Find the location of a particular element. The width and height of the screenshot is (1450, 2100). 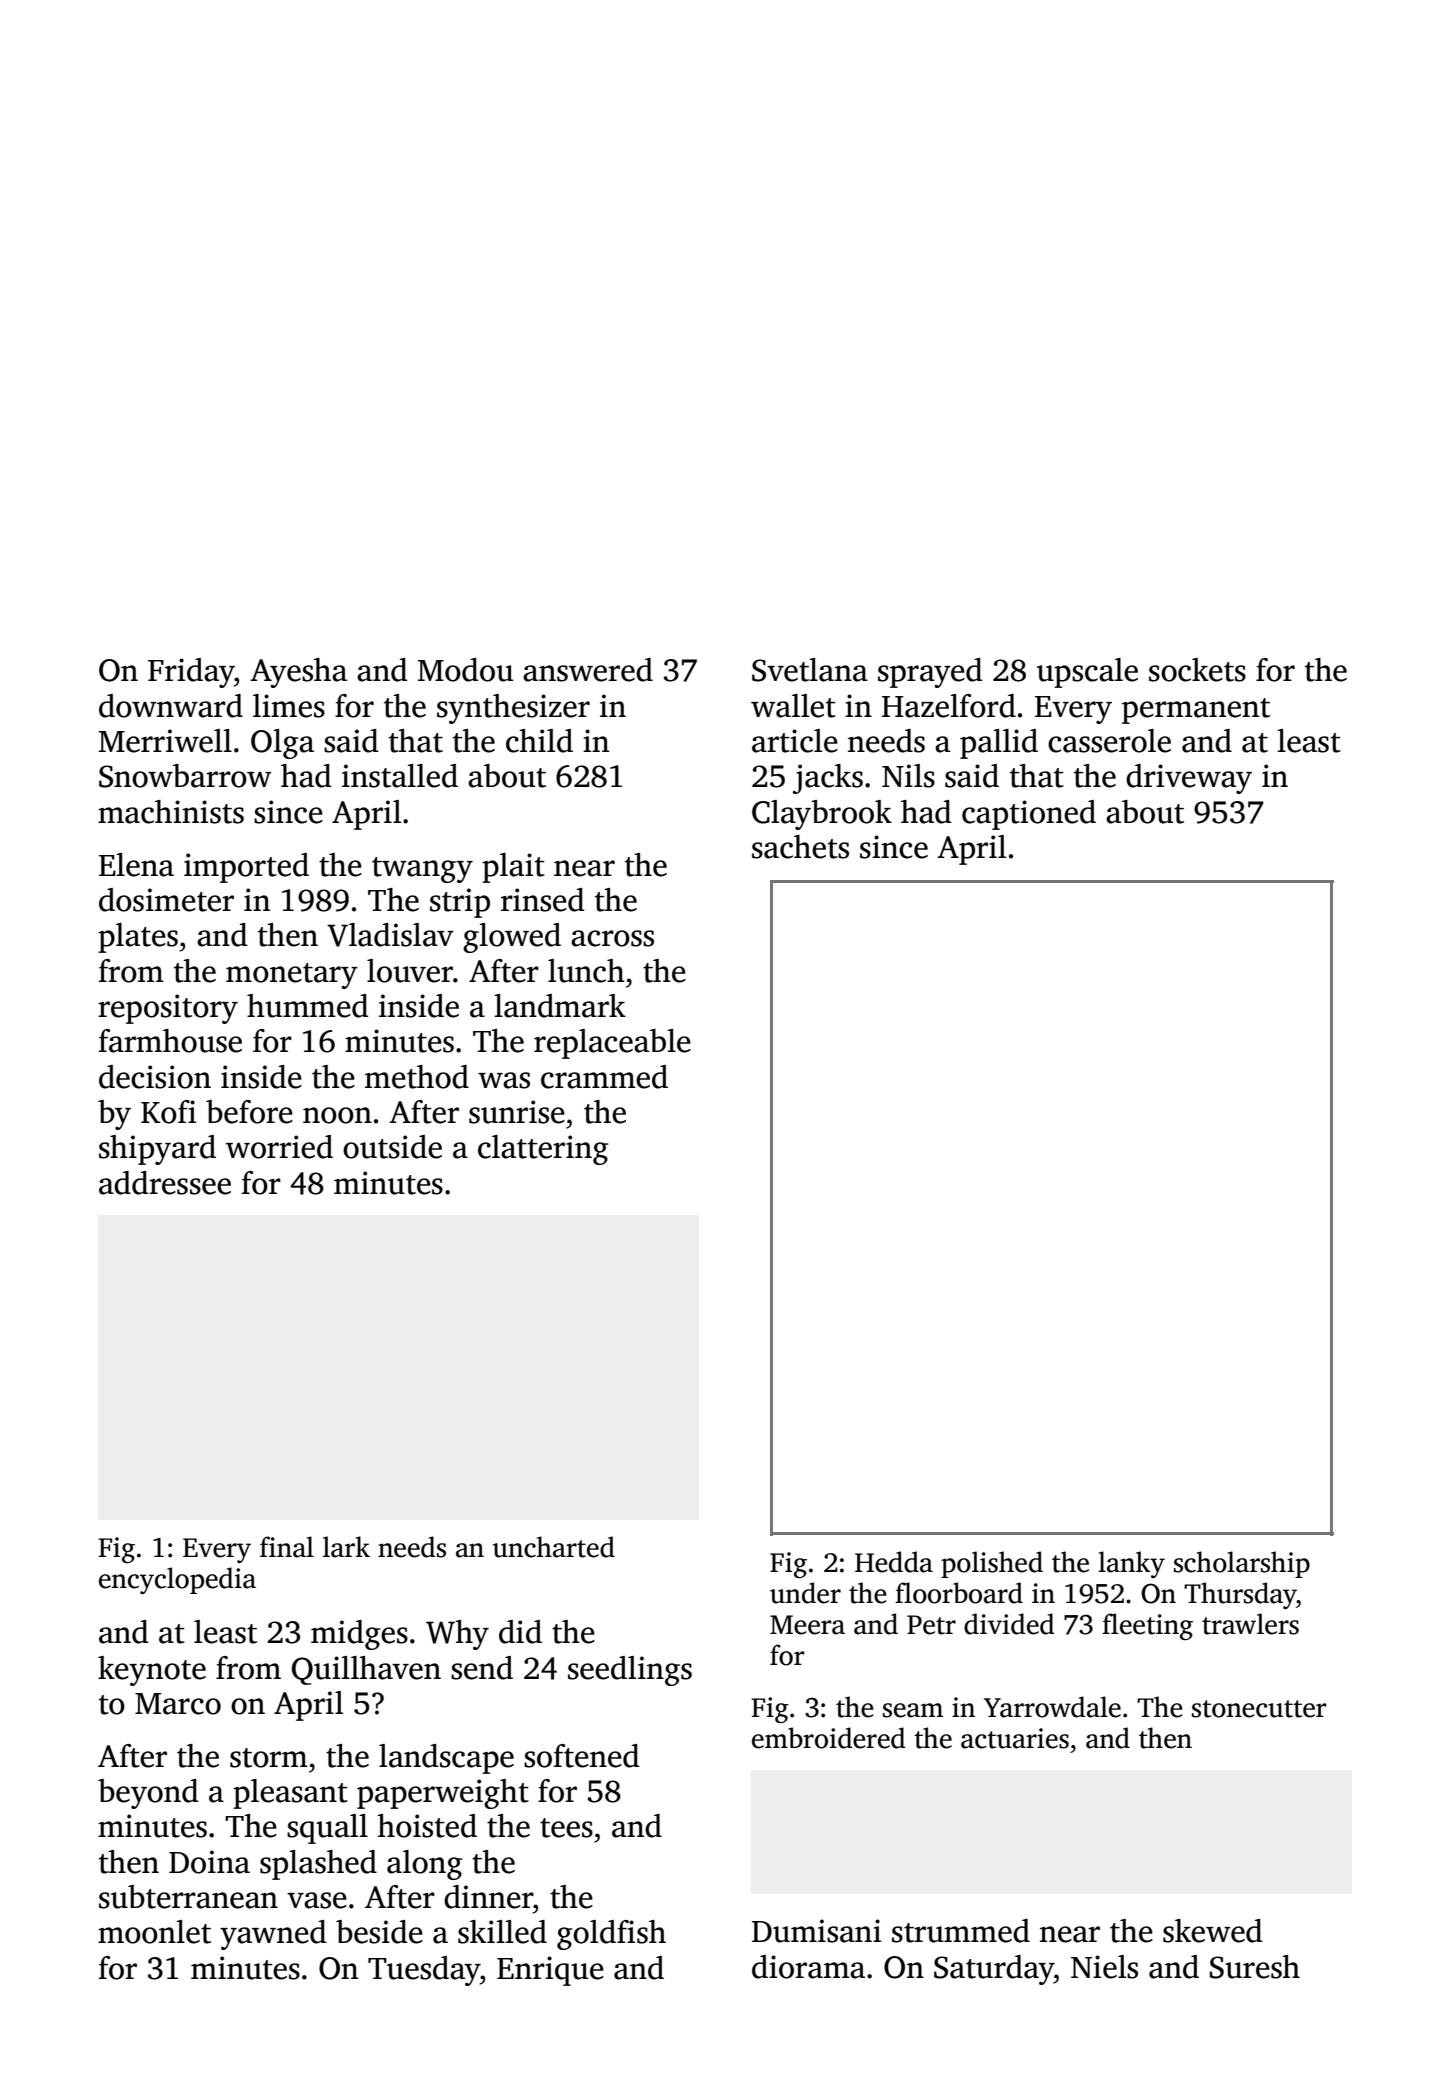

seam is located at coordinates (913, 1710).
